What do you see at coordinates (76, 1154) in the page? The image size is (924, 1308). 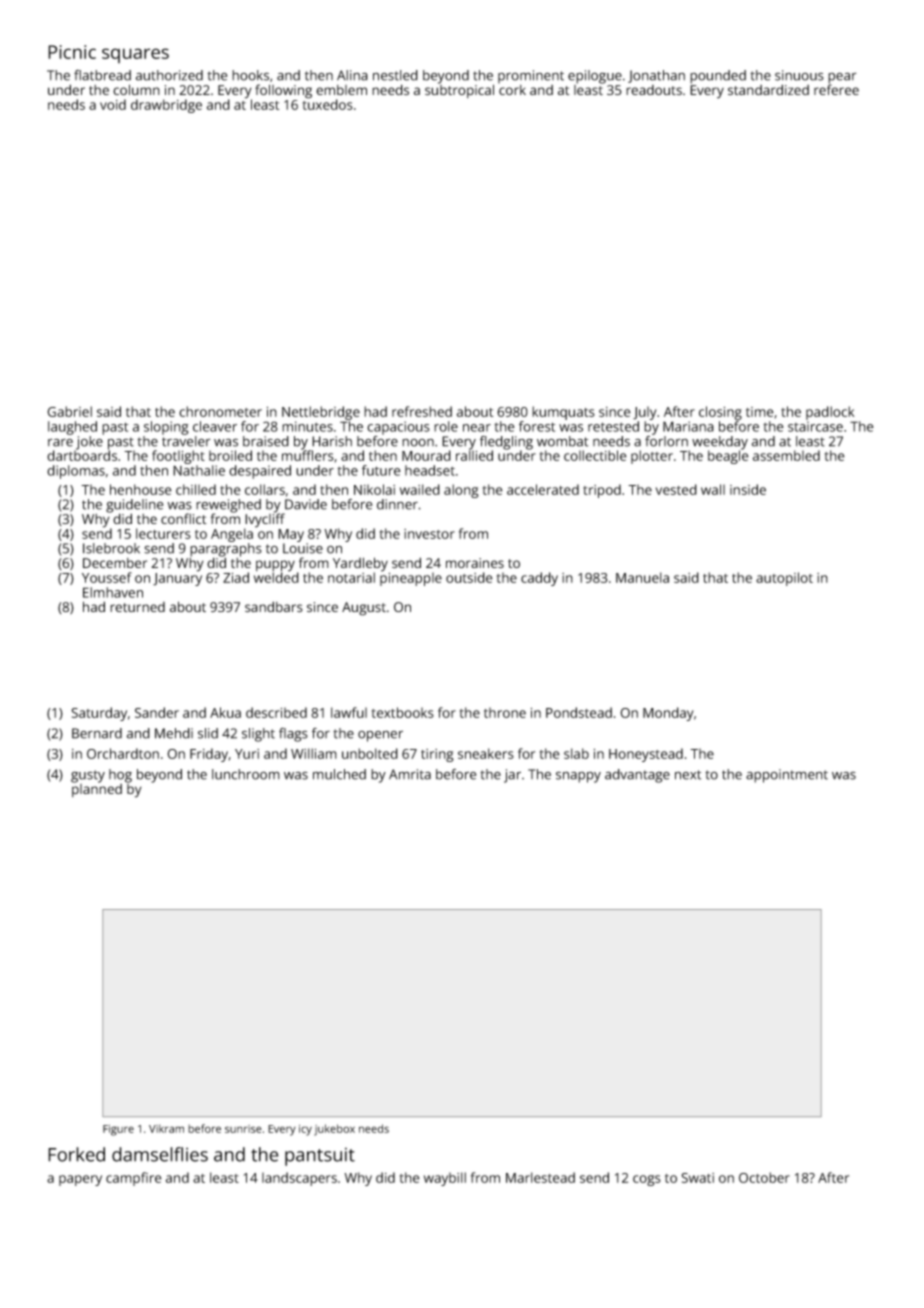 I see `Forked` at bounding box center [76, 1154].
